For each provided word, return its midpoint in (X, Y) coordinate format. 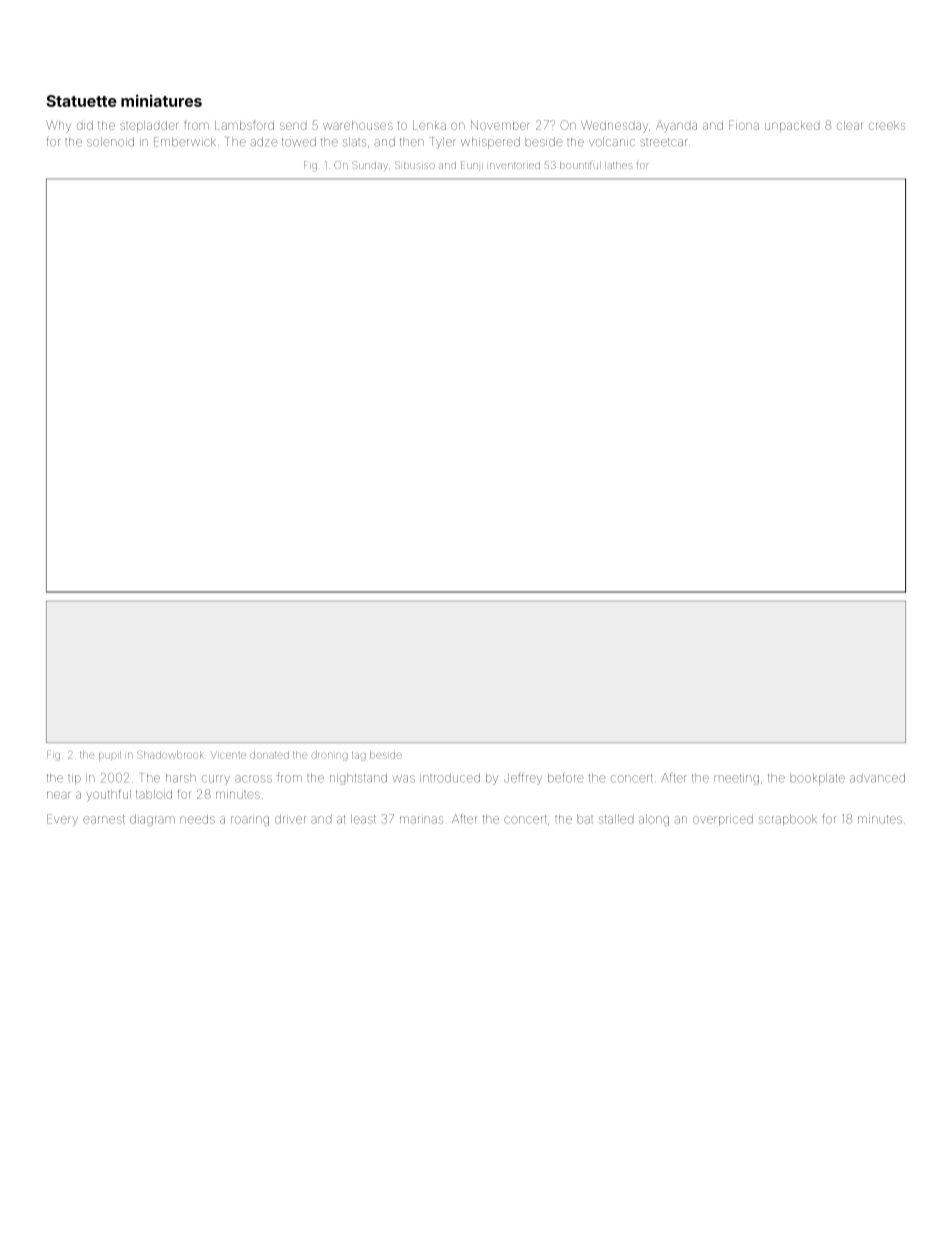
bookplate (817, 779)
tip (74, 778)
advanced (877, 778)
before (565, 777)
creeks (887, 125)
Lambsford (244, 125)
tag (359, 756)
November (500, 125)
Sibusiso (415, 165)
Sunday (370, 165)
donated (269, 755)
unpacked (792, 126)
